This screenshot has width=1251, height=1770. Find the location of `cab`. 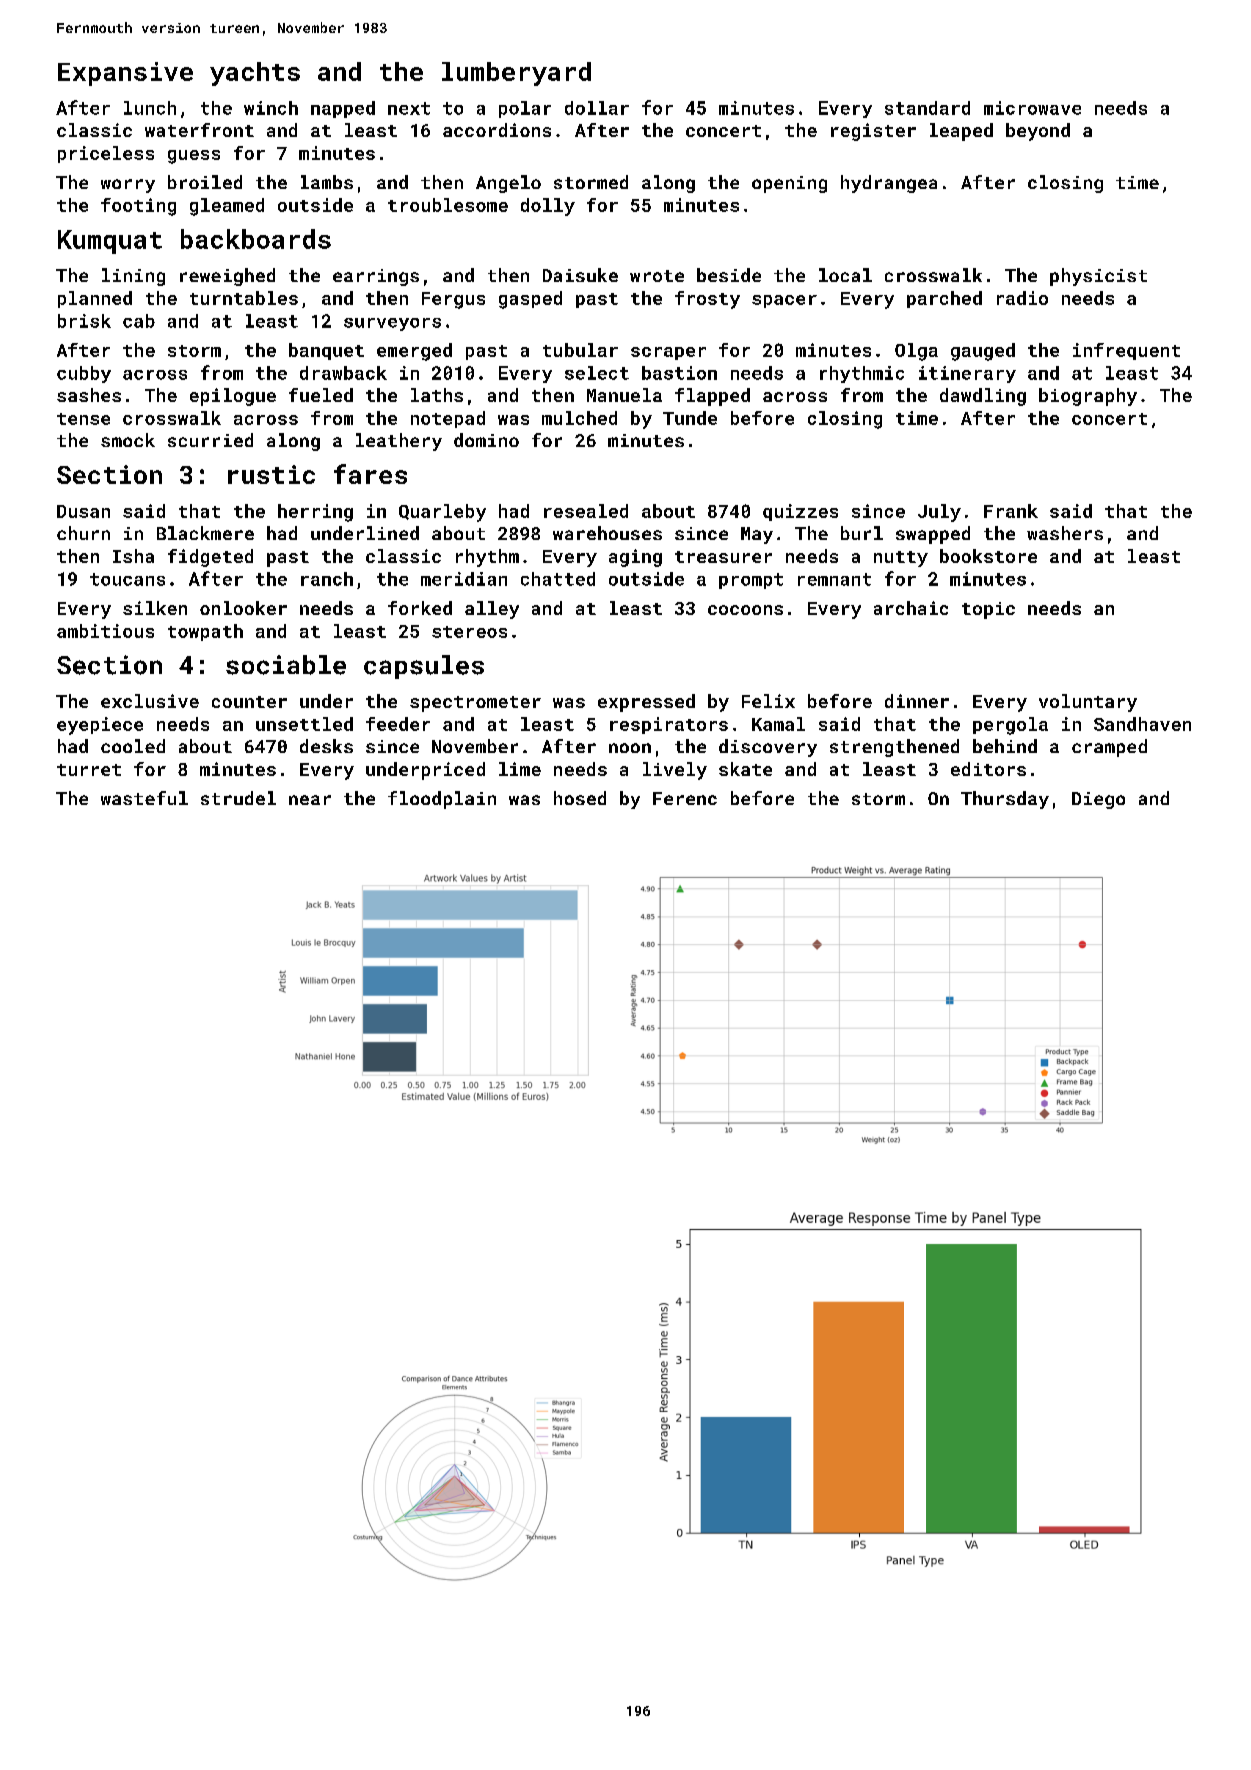

cab is located at coordinates (139, 321).
